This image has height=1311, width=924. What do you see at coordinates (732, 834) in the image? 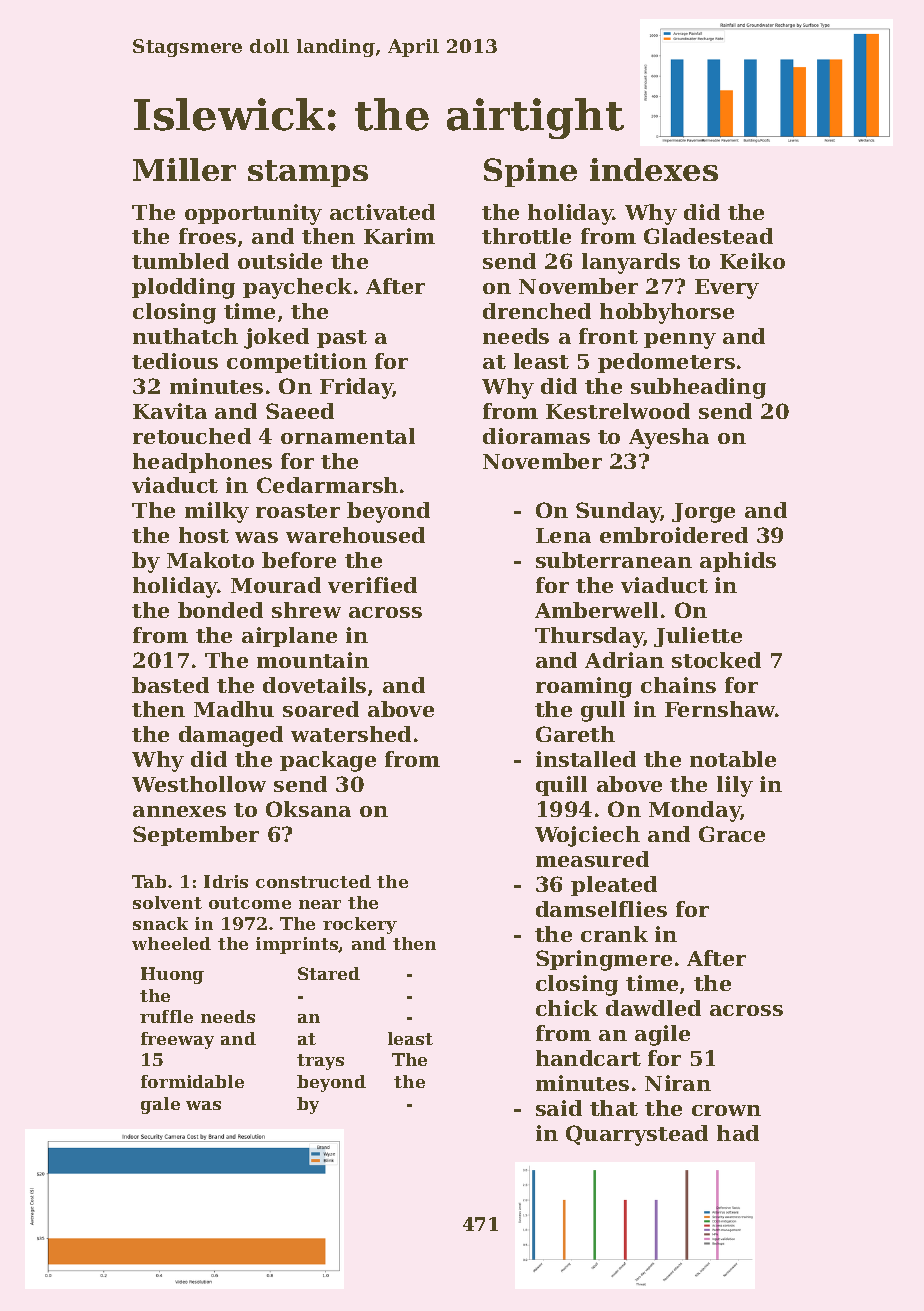
I see `Grace` at bounding box center [732, 834].
